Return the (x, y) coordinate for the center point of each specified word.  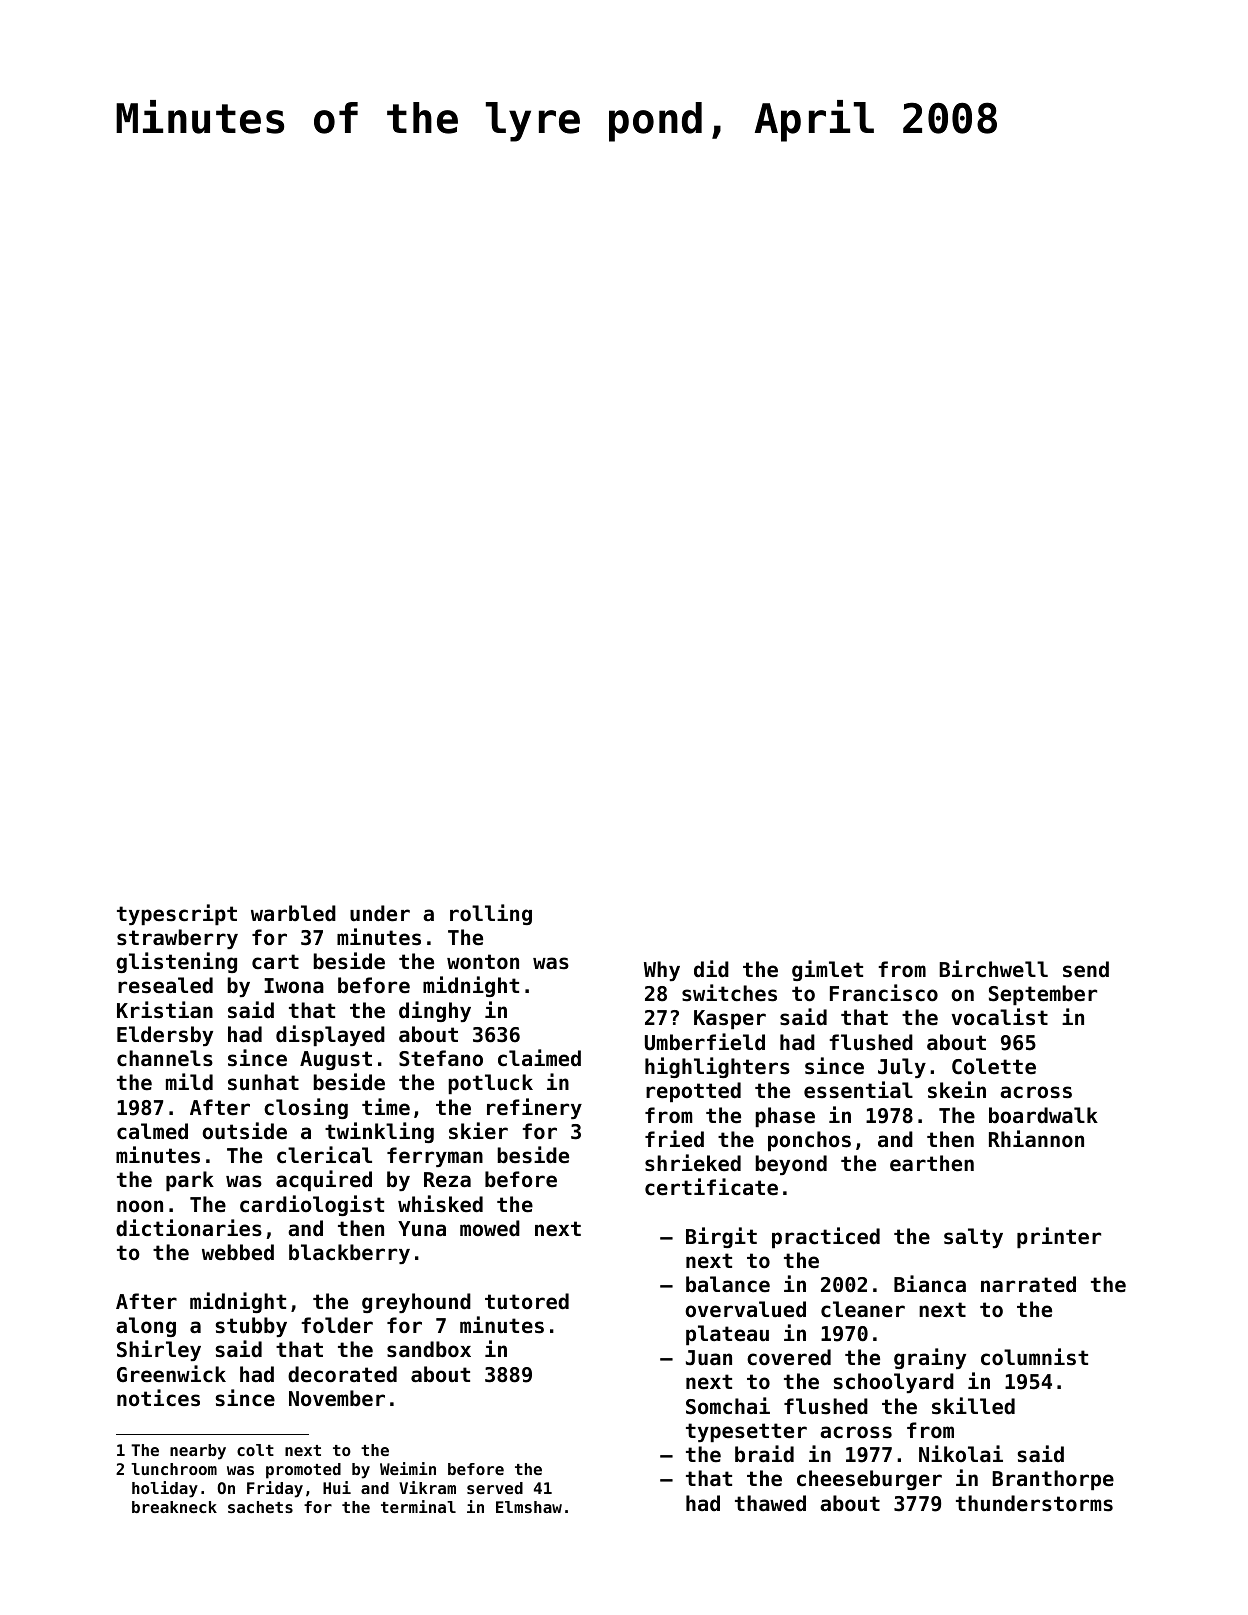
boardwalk (1043, 1115)
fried (674, 1139)
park (190, 1181)
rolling (491, 914)
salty (973, 1238)
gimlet (827, 970)
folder (337, 1325)
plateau (727, 1335)
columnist (1034, 1357)
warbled (293, 913)
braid (764, 1454)
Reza (447, 1180)
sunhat (263, 1082)
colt (255, 1450)
